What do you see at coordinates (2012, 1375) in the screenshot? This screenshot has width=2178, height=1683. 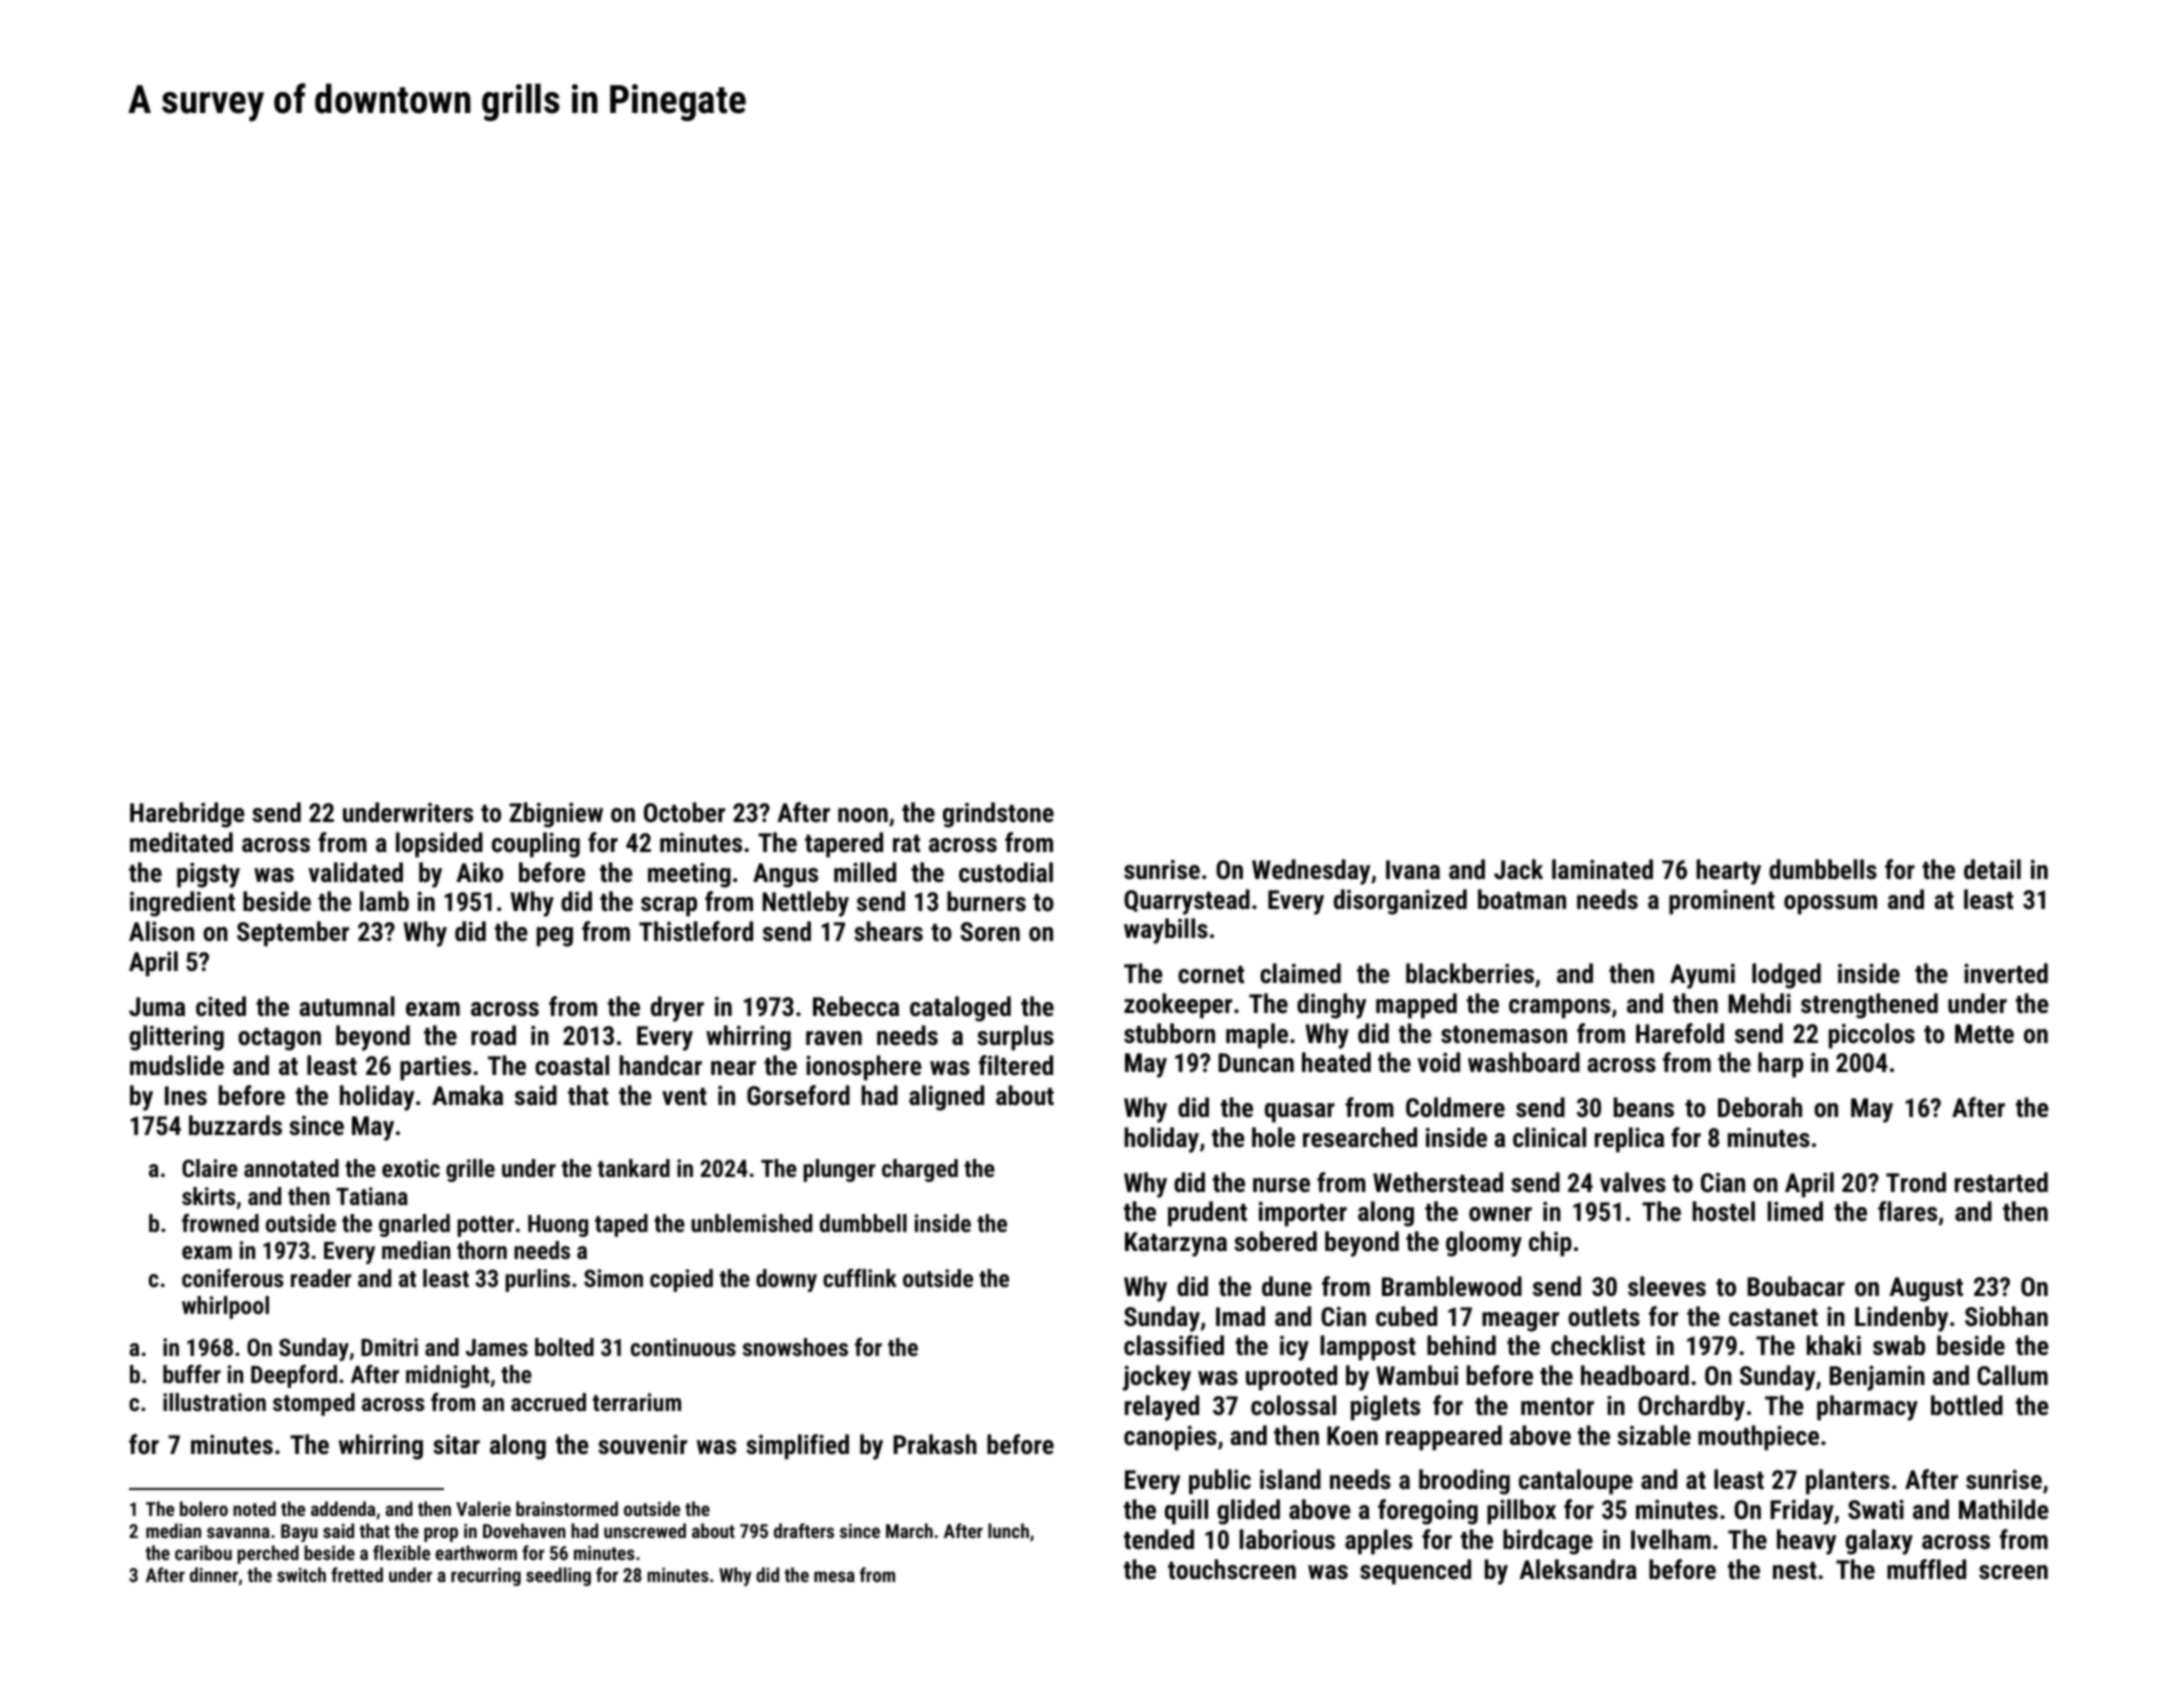 I see `Callum` at bounding box center [2012, 1375].
